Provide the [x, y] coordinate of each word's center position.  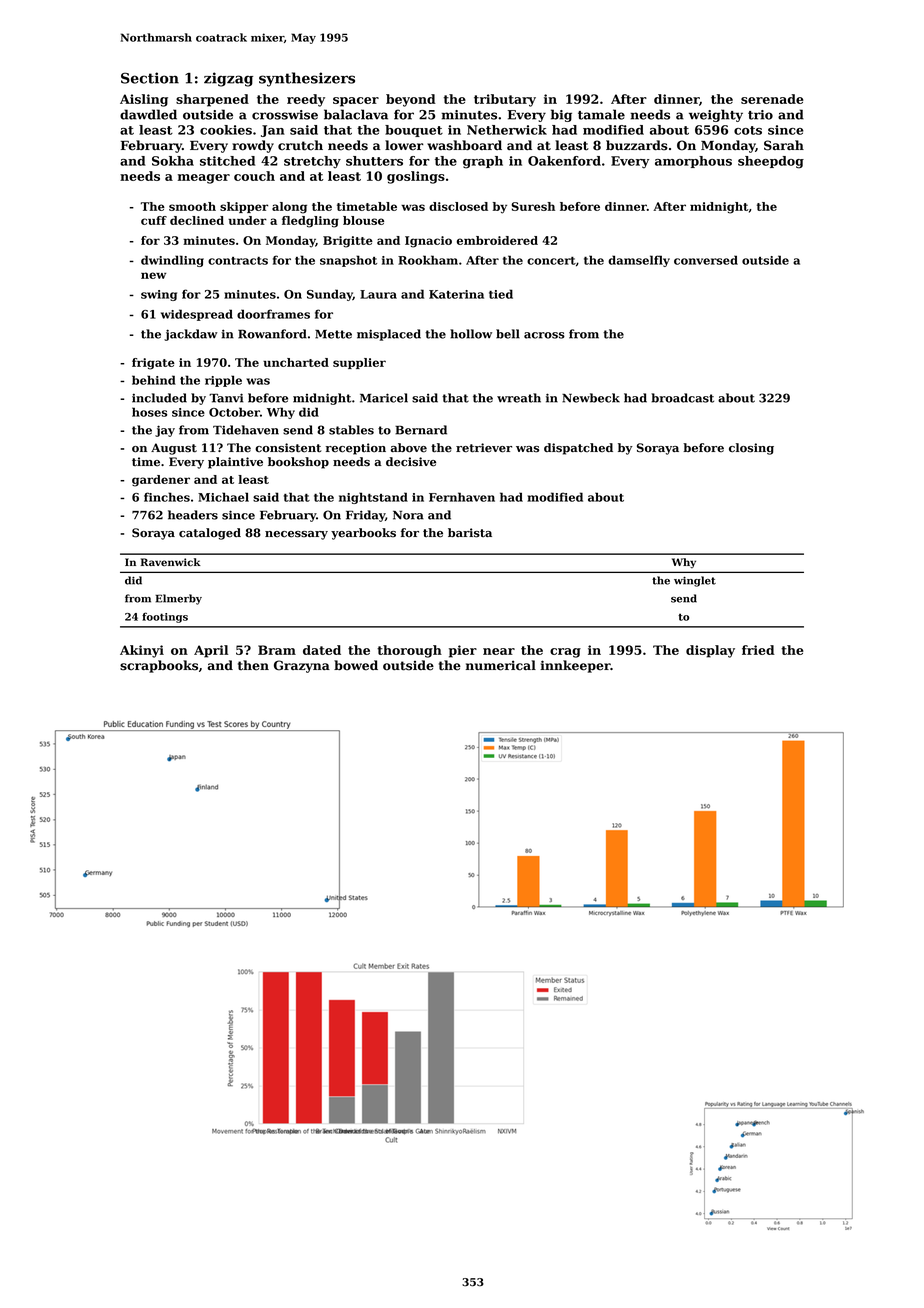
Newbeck [591, 398]
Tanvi [226, 398]
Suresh [533, 206]
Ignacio [428, 242]
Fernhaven [462, 497]
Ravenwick [170, 562]
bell [508, 334]
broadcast [682, 398]
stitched [227, 161]
